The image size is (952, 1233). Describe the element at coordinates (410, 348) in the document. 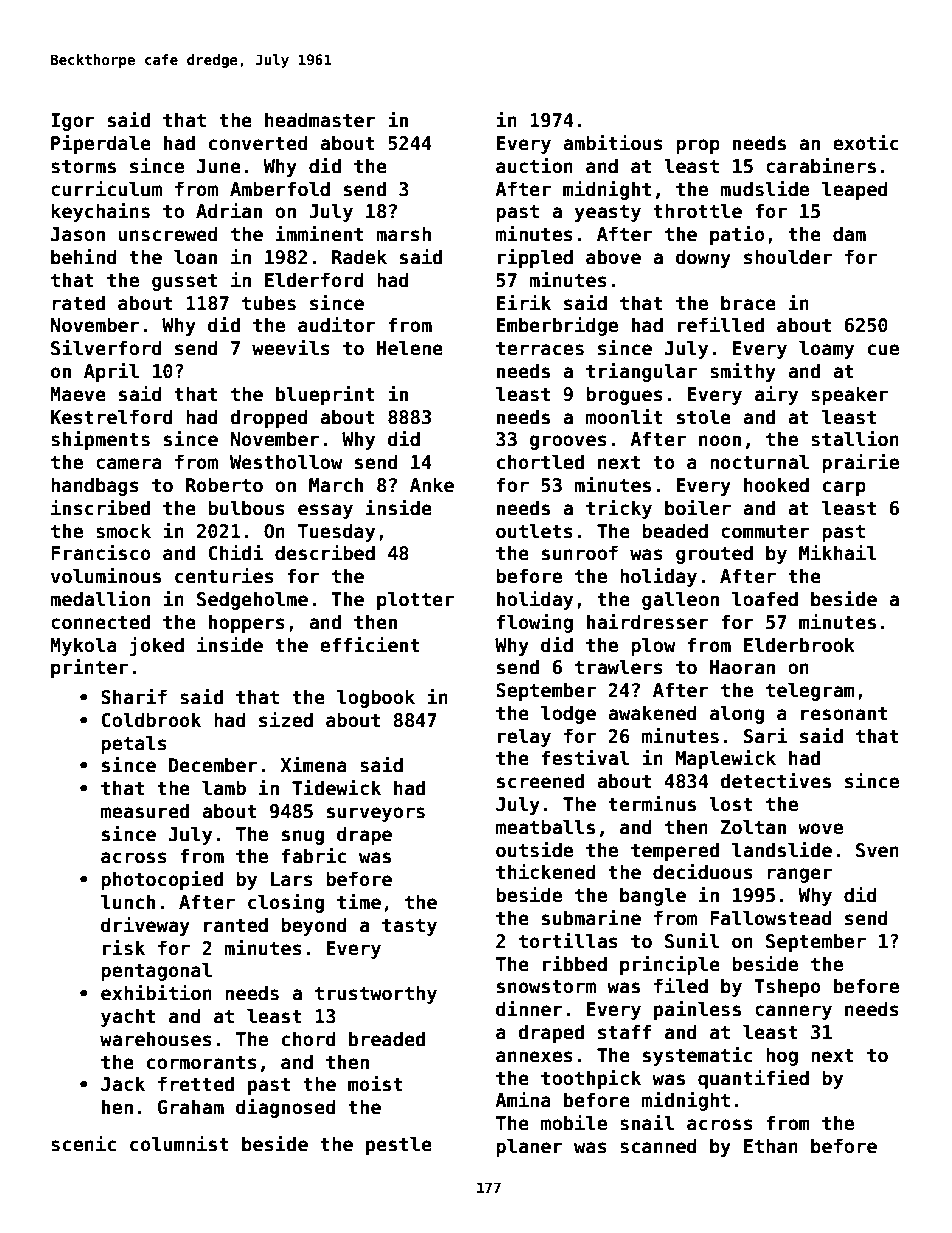

I see `Helene` at that location.
